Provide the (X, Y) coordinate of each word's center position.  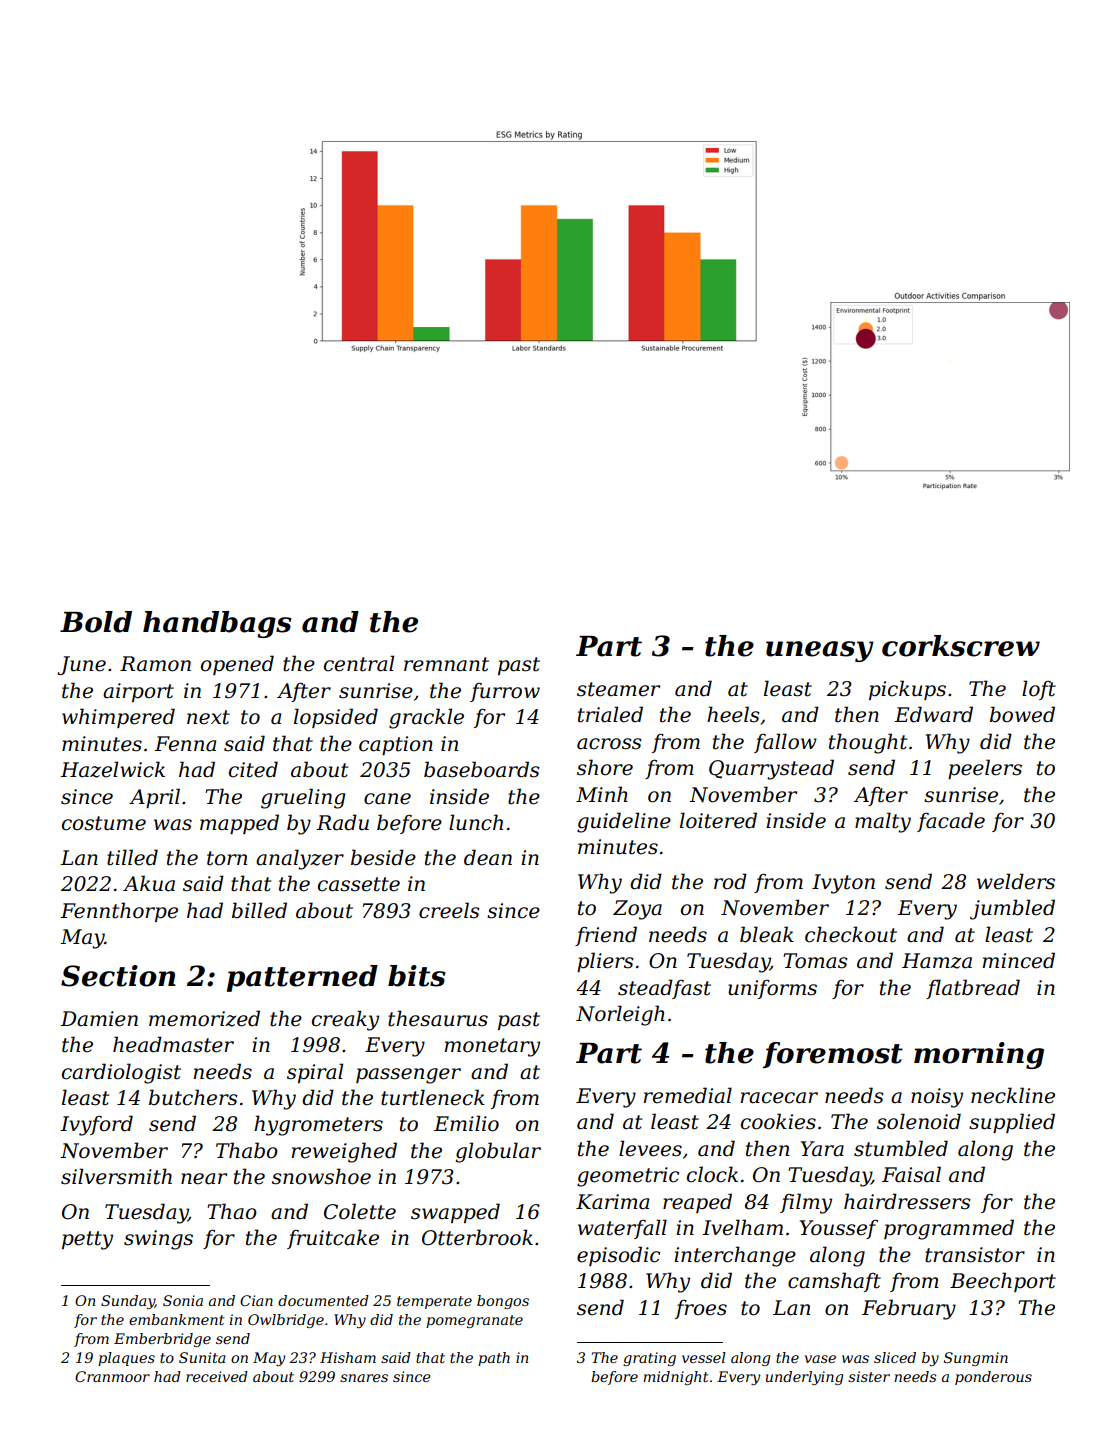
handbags (217, 624)
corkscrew (961, 646)
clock (712, 1174)
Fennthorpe (119, 912)
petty (87, 1240)
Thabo (247, 1150)
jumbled (1012, 909)
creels (449, 910)
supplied (1012, 1123)
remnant (446, 664)
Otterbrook (477, 1237)
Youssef (839, 1229)
